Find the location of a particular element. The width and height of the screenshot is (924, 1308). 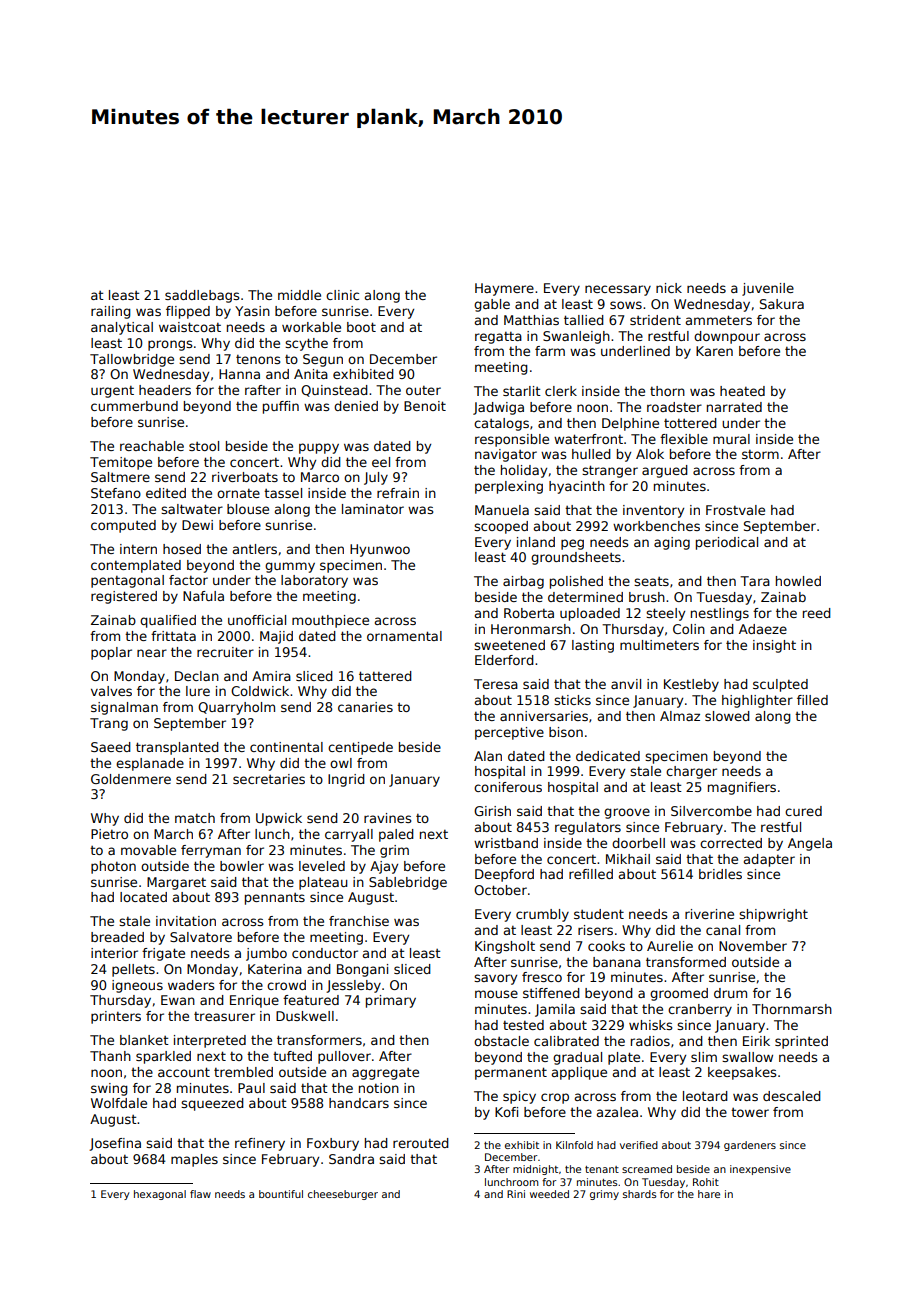

middle is located at coordinates (299, 295).
